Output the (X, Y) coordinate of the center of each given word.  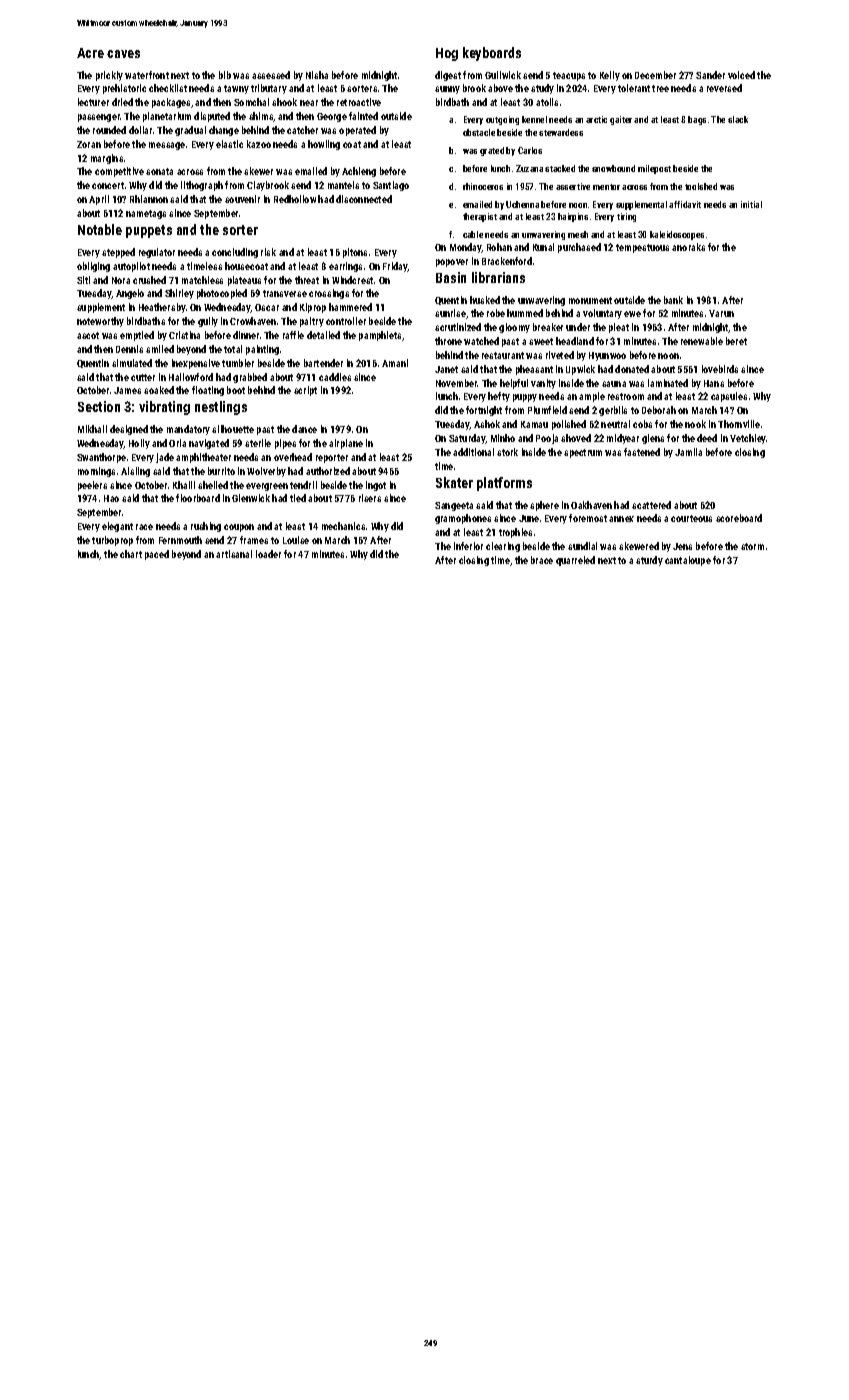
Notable (100, 229)
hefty (499, 397)
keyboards (492, 54)
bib (225, 75)
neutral (615, 424)
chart (131, 554)
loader (268, 554)
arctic (596, 119)
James (127, 390)
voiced (741, 75)
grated (492, 151)
